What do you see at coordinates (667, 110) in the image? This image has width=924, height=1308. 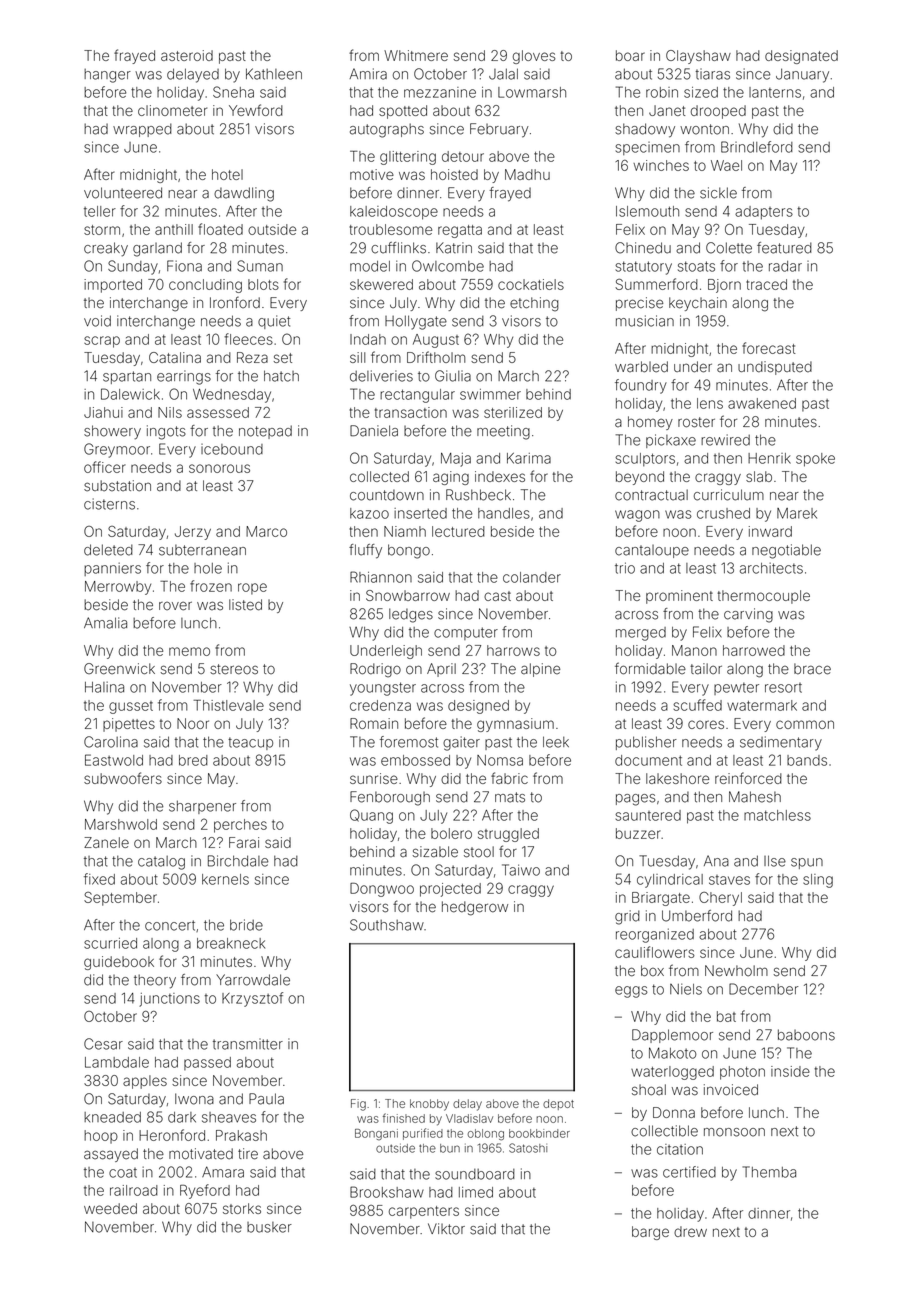 I see `Janet` at bounding box center [667, 110].
